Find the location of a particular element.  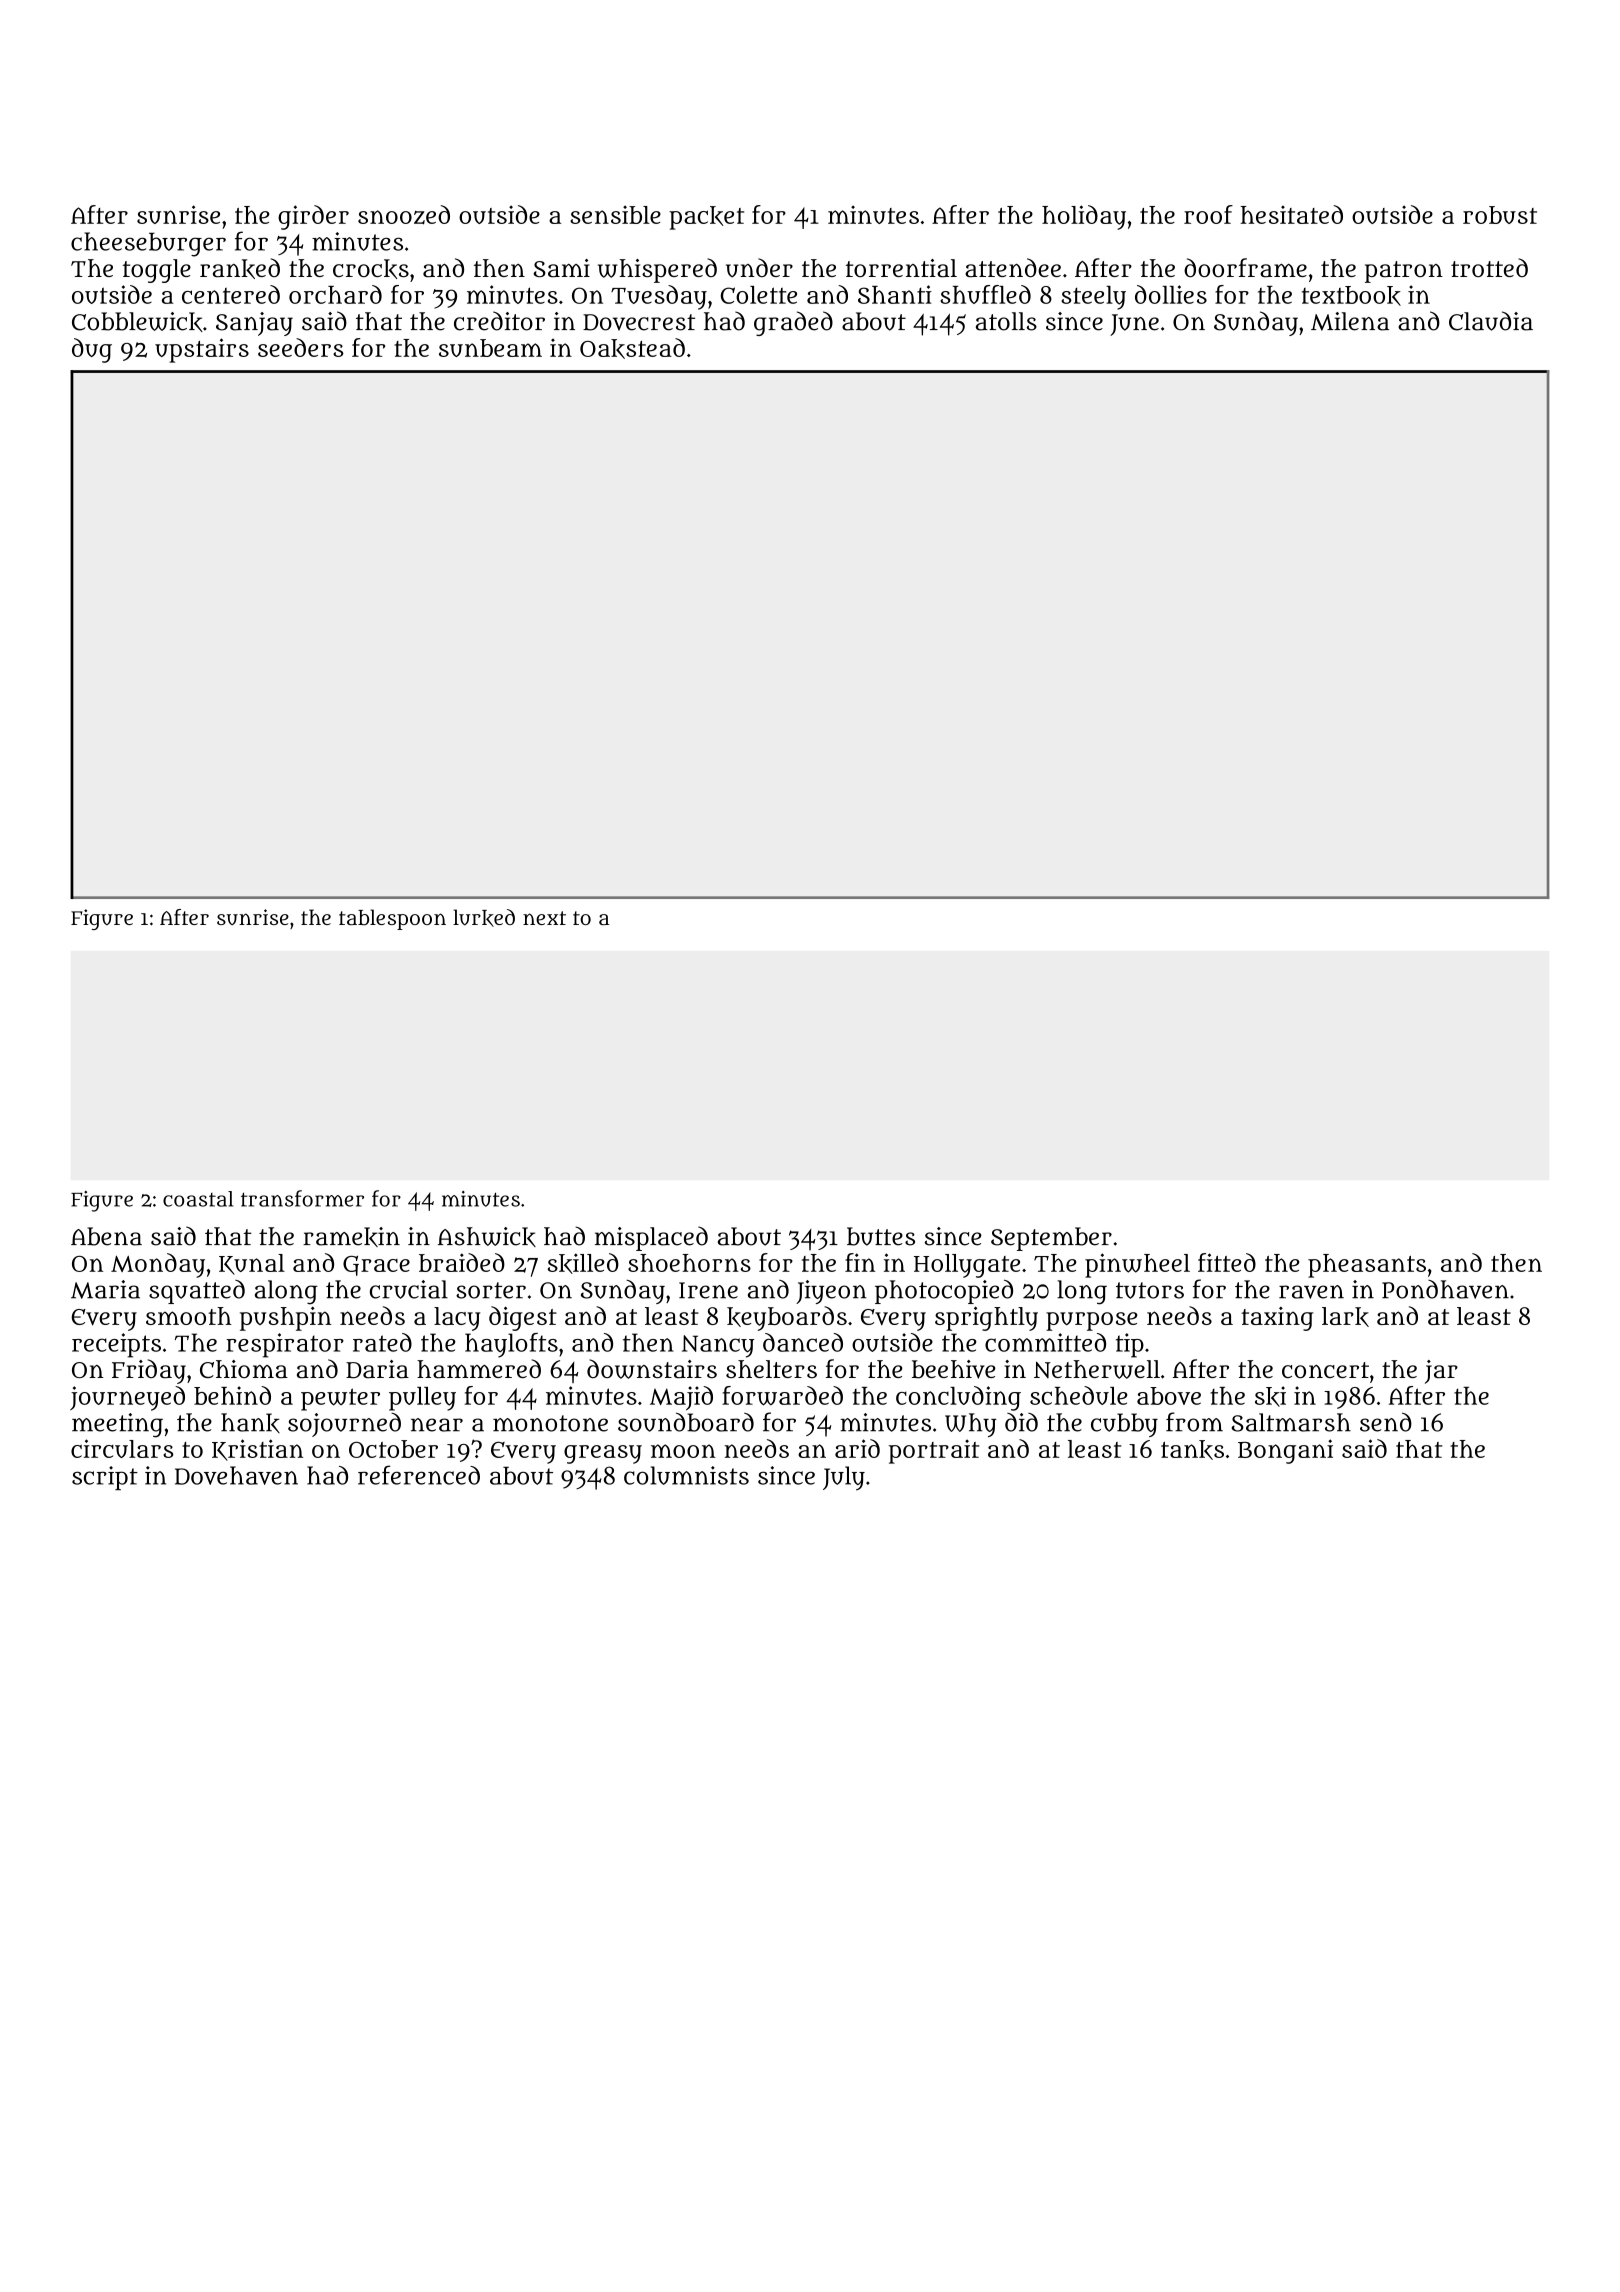

snoozed is located at coordinates (404, 215).
